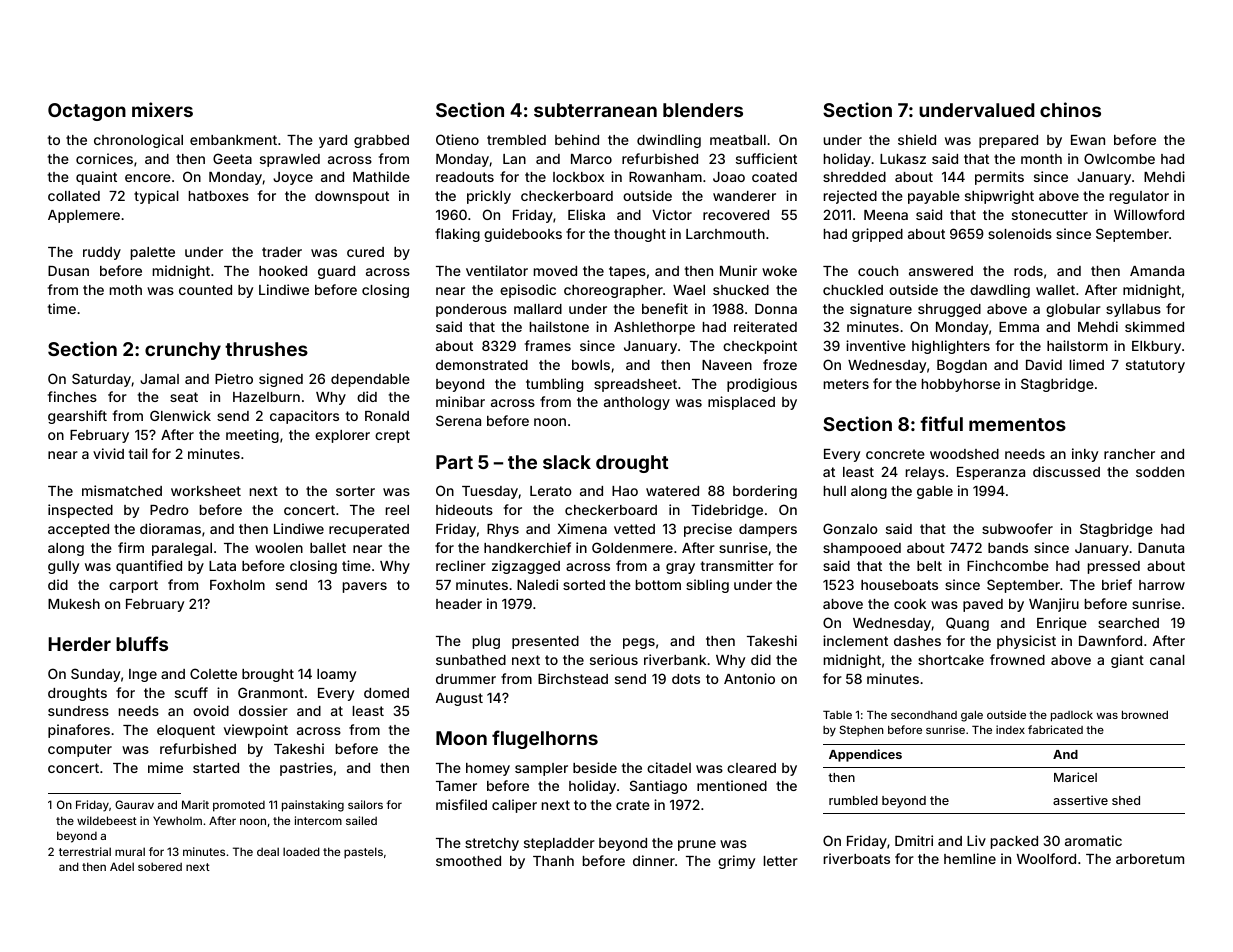 The image size is (1233, 952). I want to click on chinos, so click(1070, 109).
